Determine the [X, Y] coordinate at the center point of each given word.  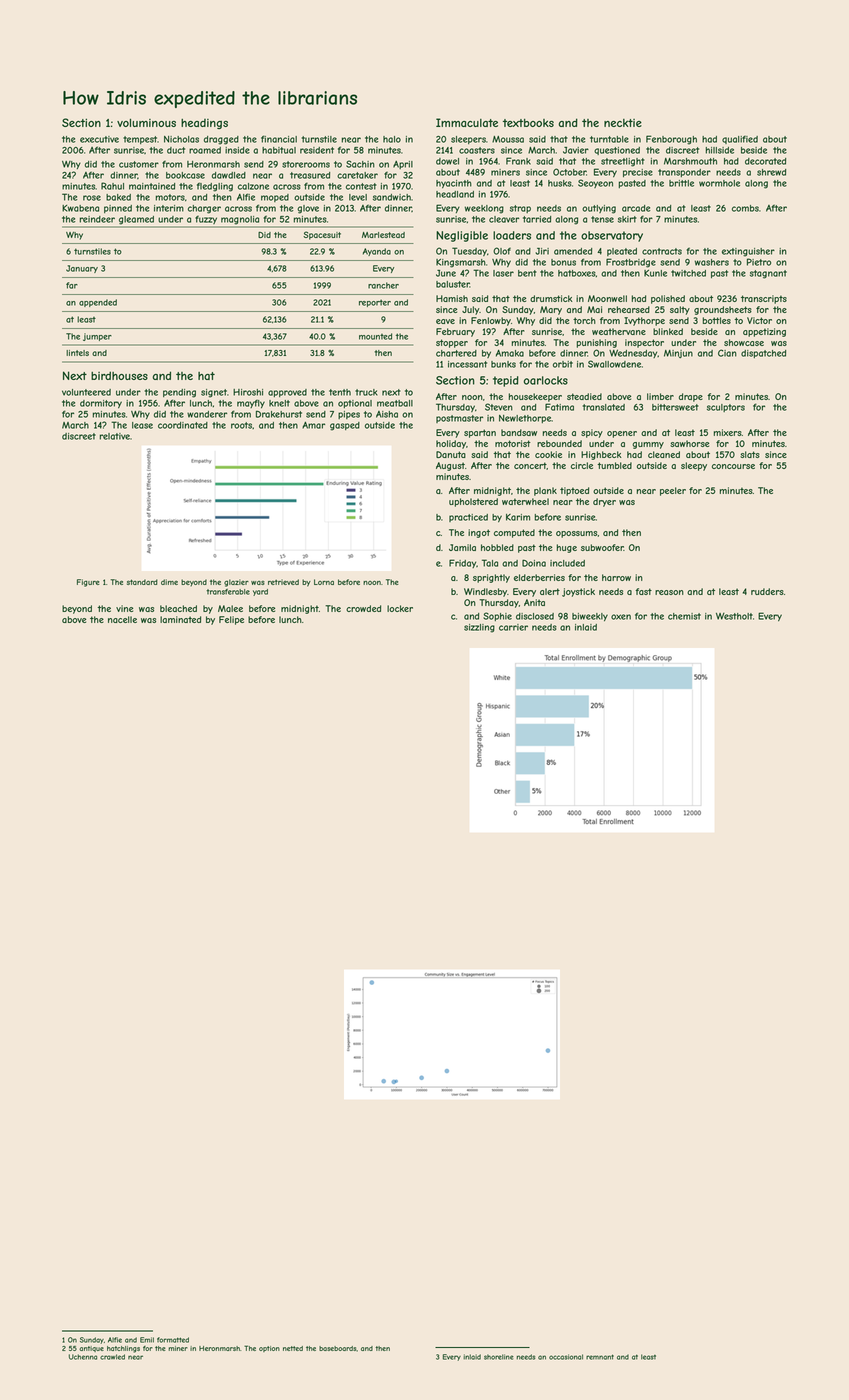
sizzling [479, 628]
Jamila [462, 547]
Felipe [231, 620]
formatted [173, 1340]
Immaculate [467, 122]
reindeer [97, 219]
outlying [599, 209]
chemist [684, 616]
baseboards [338, 1348]
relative [115, 436]
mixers [728, 432]
